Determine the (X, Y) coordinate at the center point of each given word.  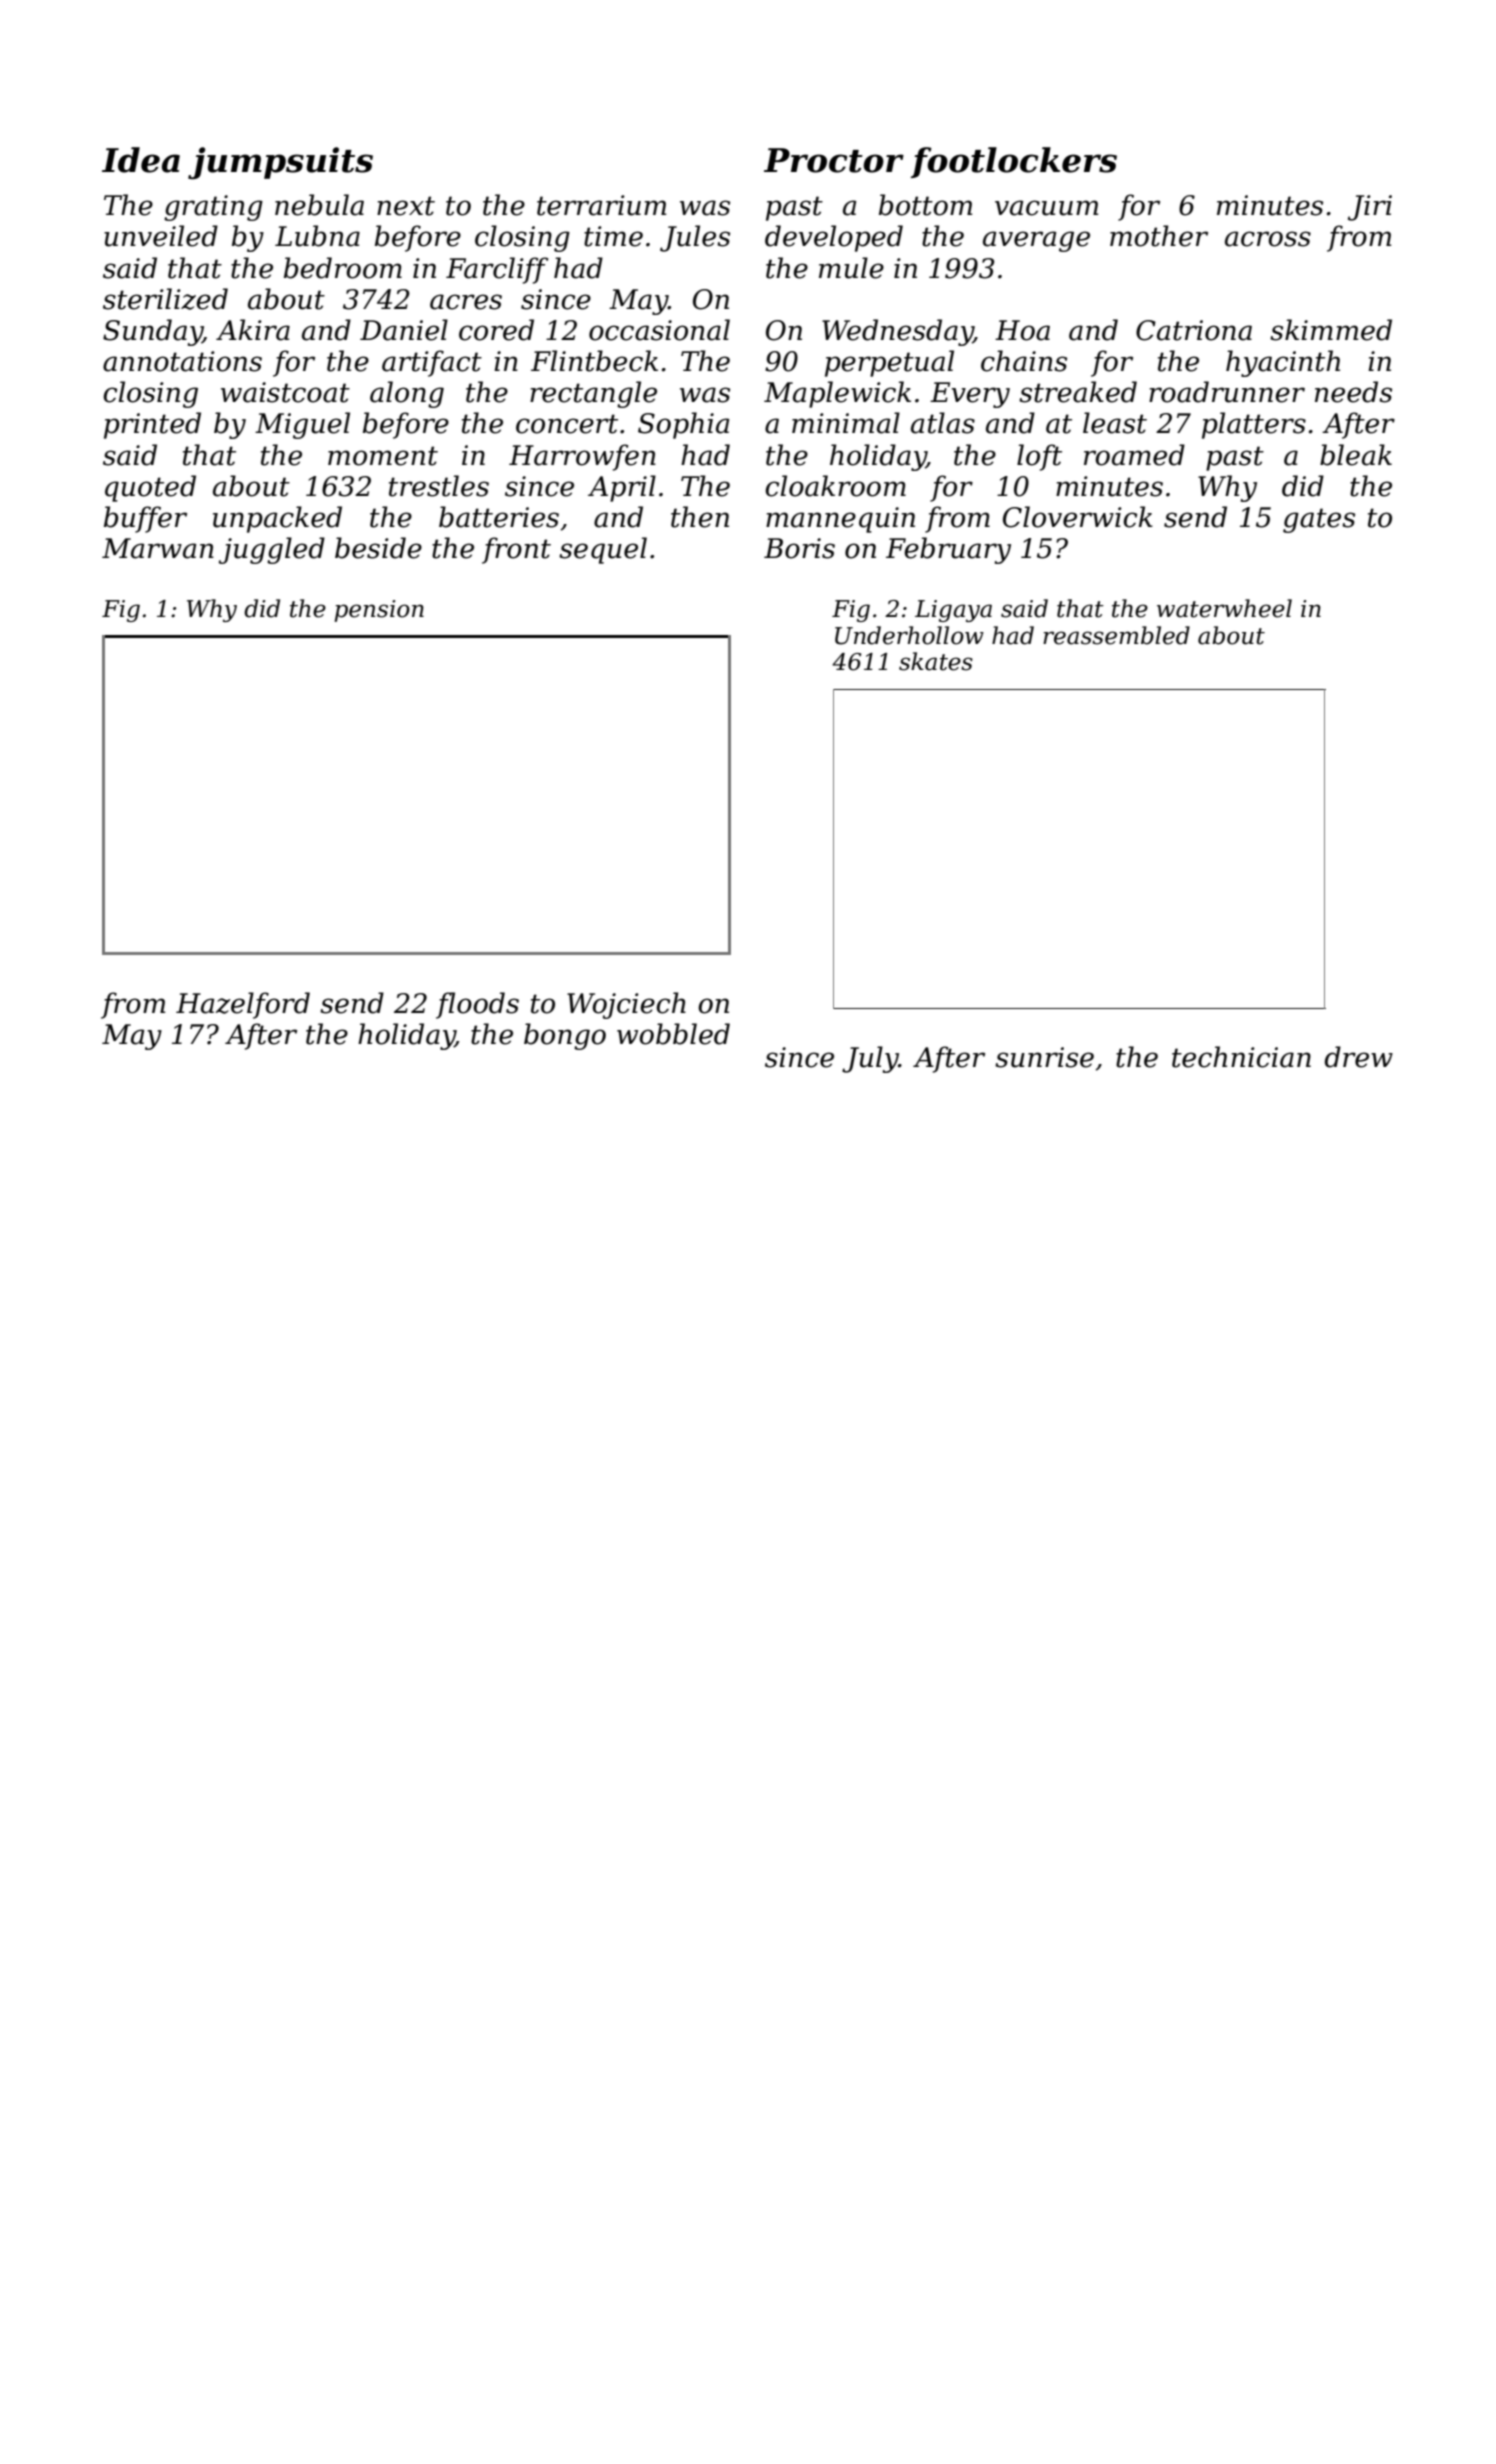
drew (1359, 1057)
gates (1319, 520)
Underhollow (909, 635)
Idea (141, 160)
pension (379, 611)
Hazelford (243, 1005)
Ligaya (953, 611)
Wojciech (626, 1005)
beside (378, 548)
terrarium (601, 205)
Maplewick (837, 394)
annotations (182, 361)
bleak (1356, 455)
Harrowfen (582, 457)
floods (477, 1005)
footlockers (1014, 162)
